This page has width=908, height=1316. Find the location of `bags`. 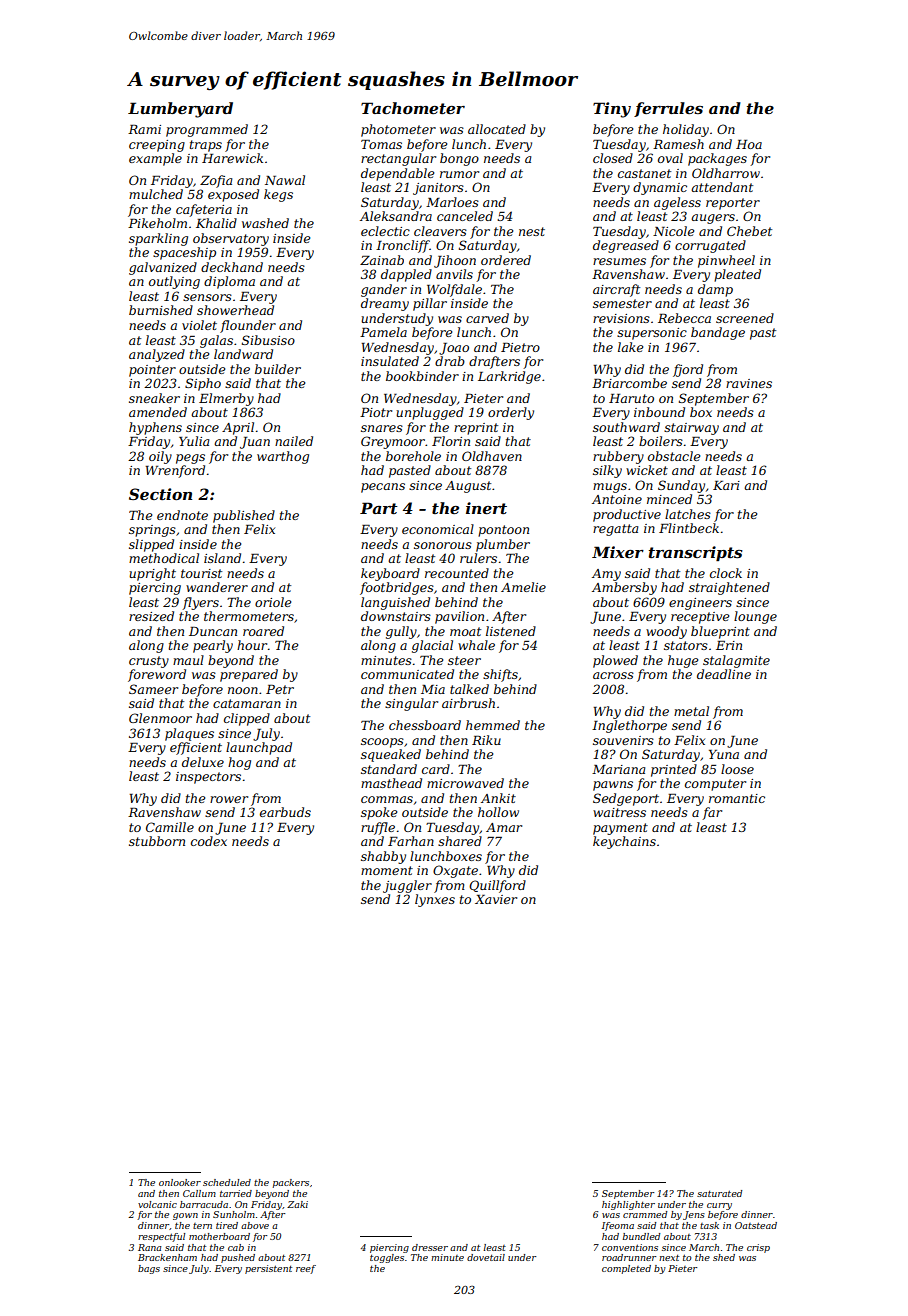

bags is located at coordinates (149, 1269).
